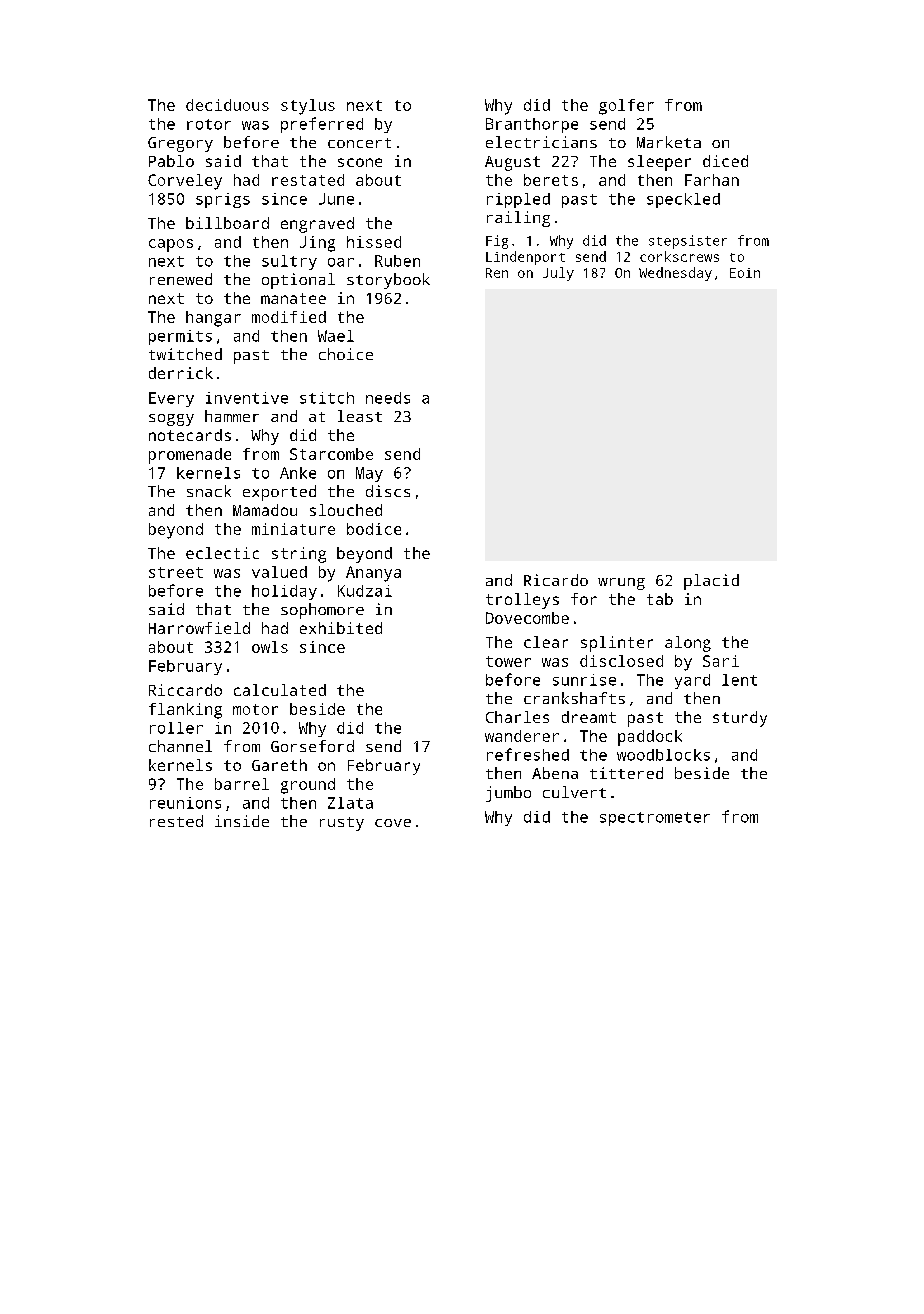  I want to click on needs, so click(388, 398).
